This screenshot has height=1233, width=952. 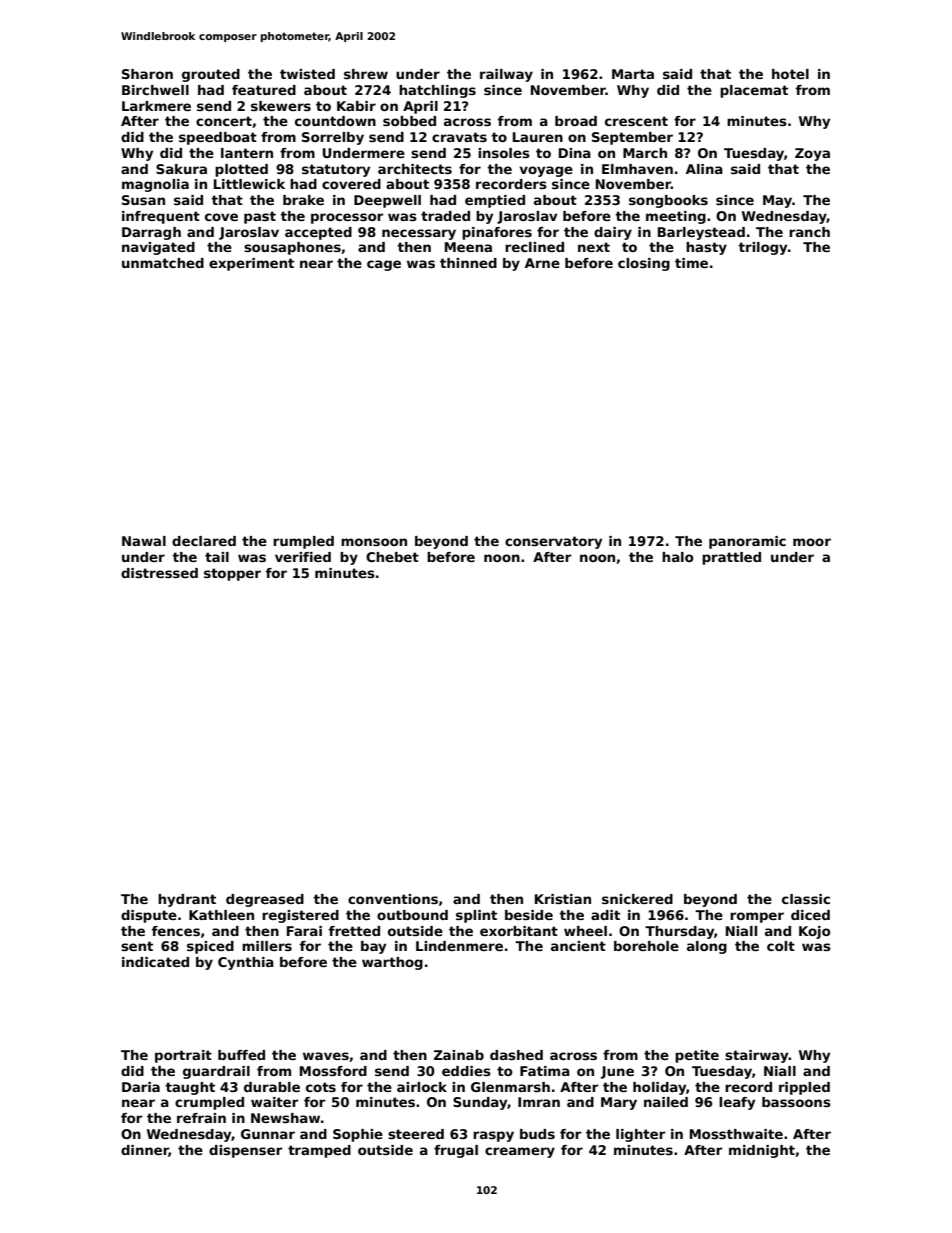 What do you see at coordinates (553, 542) in the screenshot?
I see `conservatory` at bounding box center [553, 542].
